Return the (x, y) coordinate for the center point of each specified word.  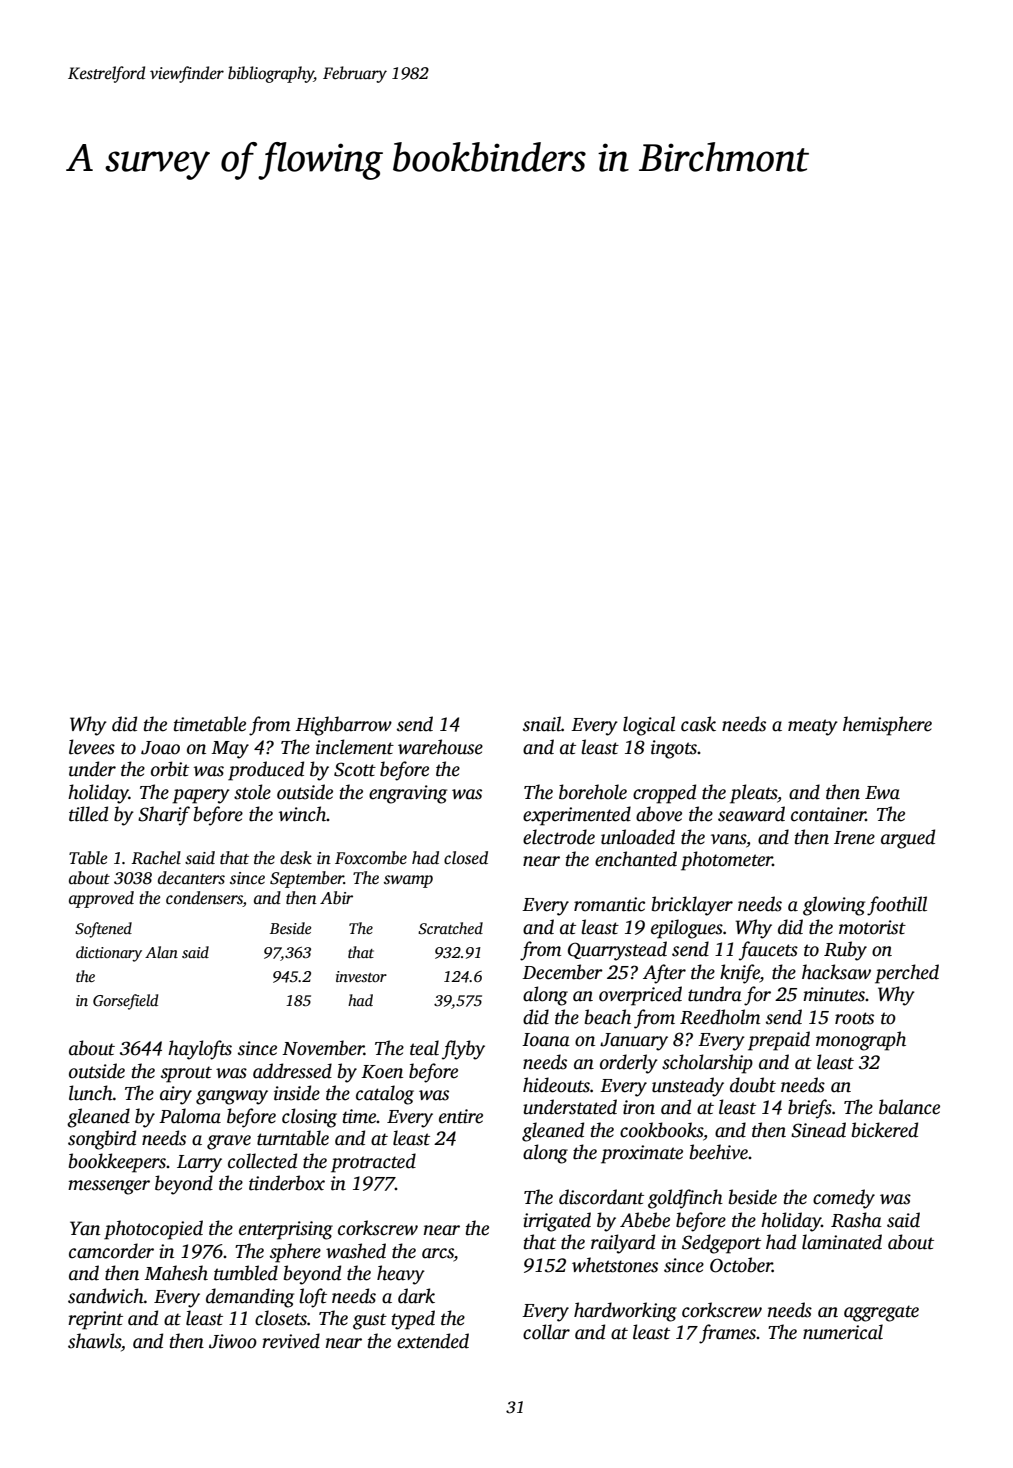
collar (546, 1332)
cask (698, 724)
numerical (843, 1332)
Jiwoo (233, 1341)
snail (542, 724)
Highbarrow (343, 726)
